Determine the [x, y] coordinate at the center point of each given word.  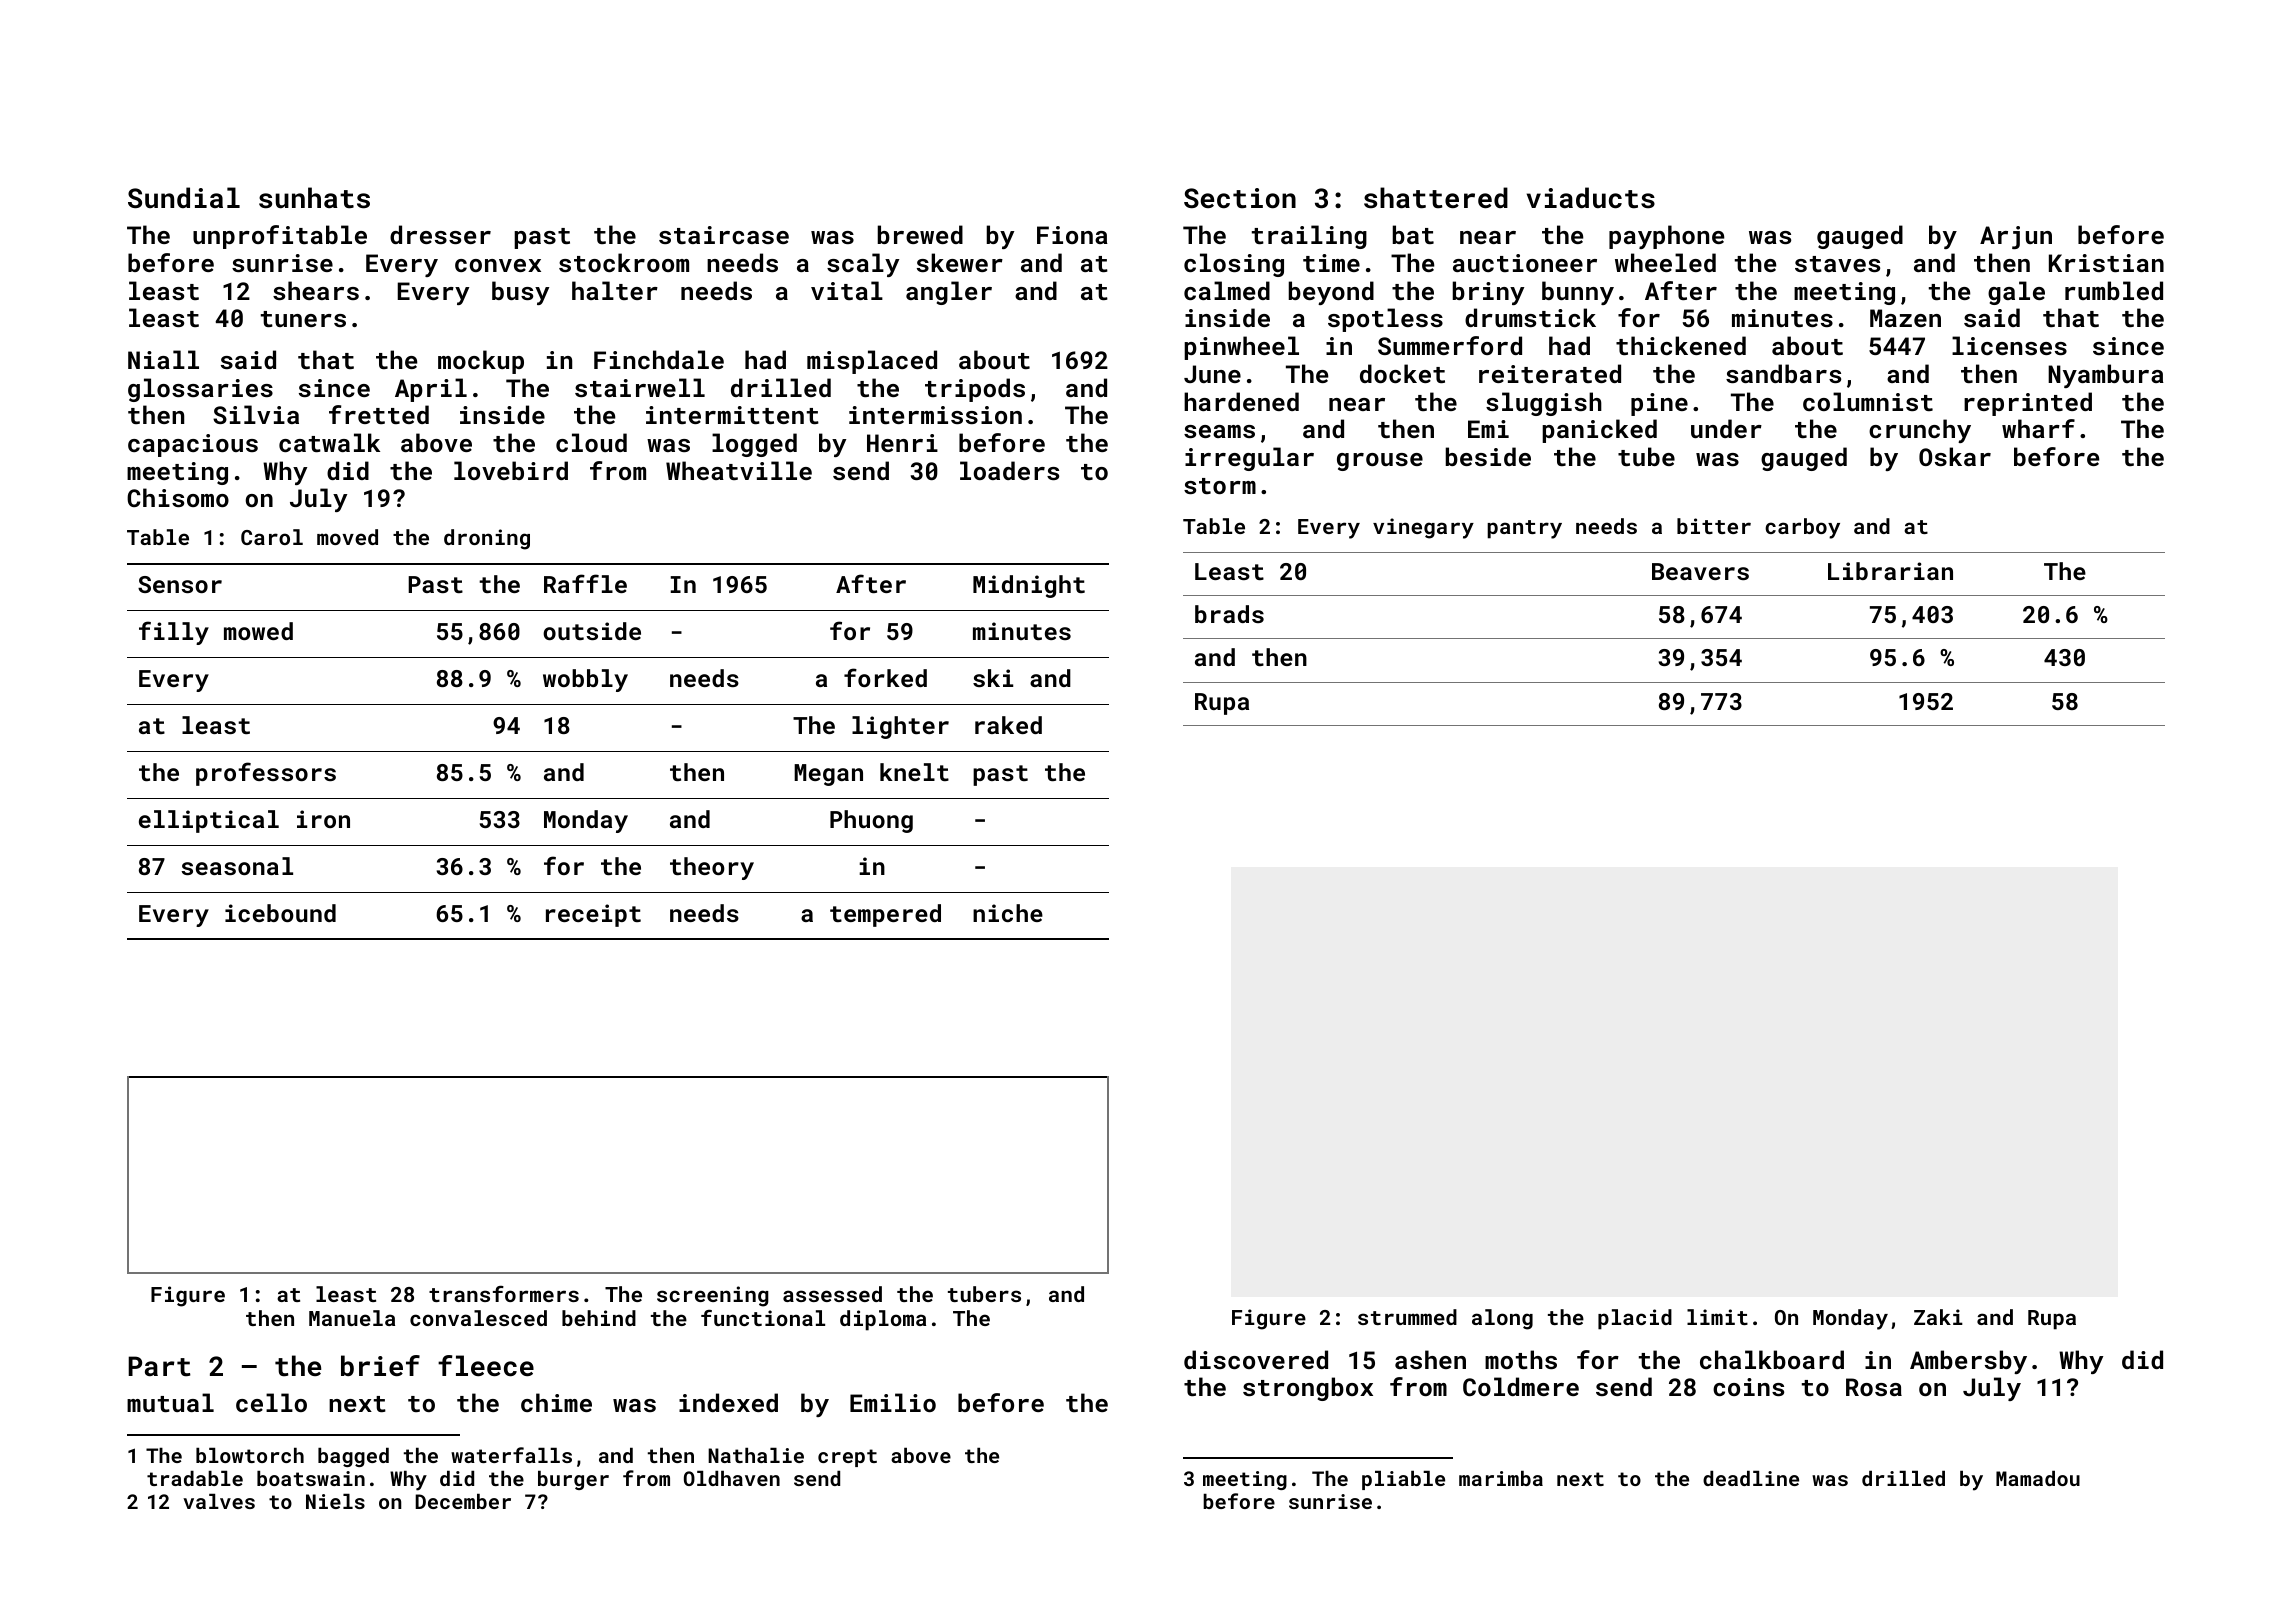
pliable [1403, 1480]
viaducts [1591, 198]
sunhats [314, 198]
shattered [1436, 198]
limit [1717, 1317]
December [463, 1501]
